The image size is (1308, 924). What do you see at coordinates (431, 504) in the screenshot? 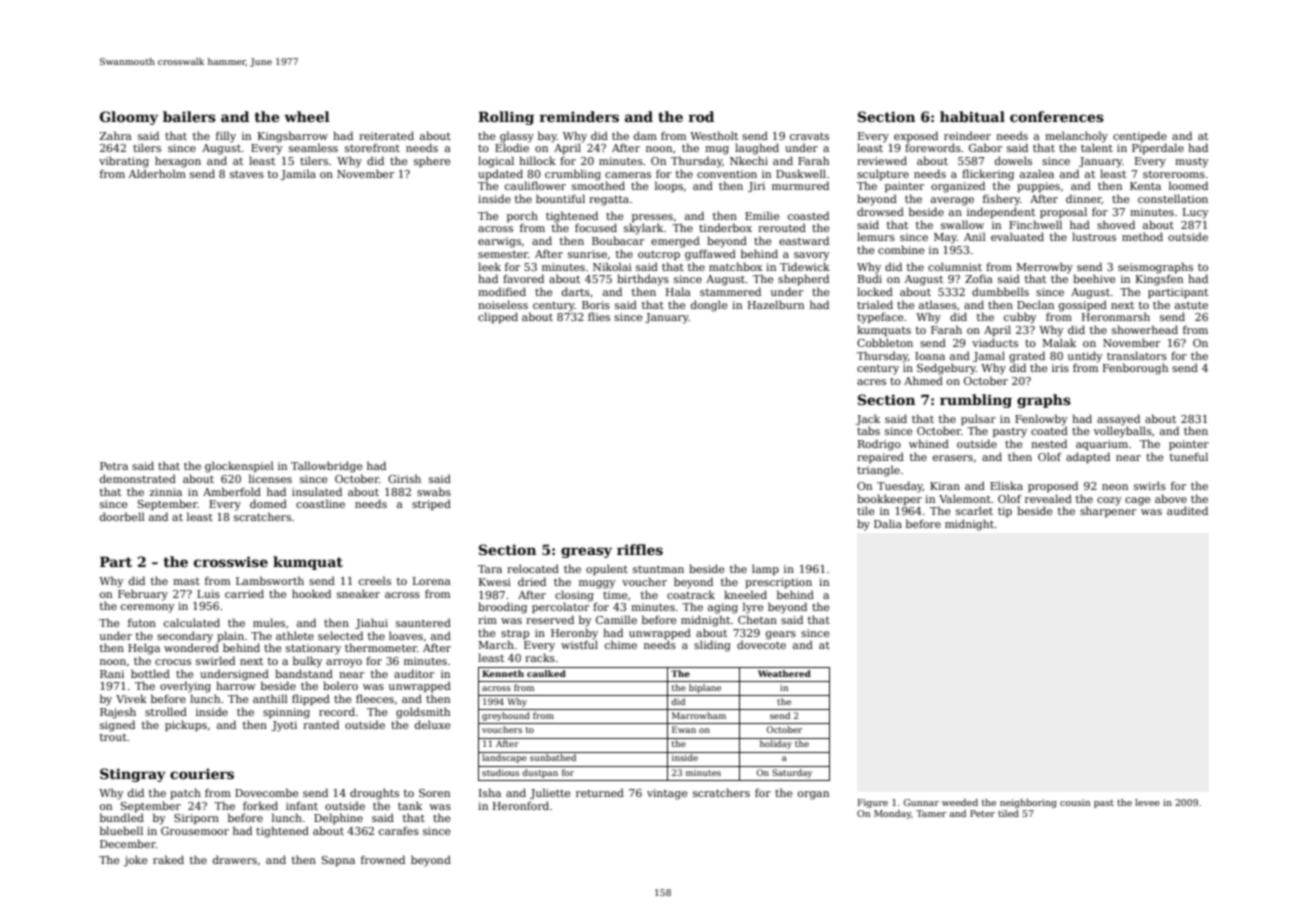
I see `striped` at bounding box center [431, 504].
